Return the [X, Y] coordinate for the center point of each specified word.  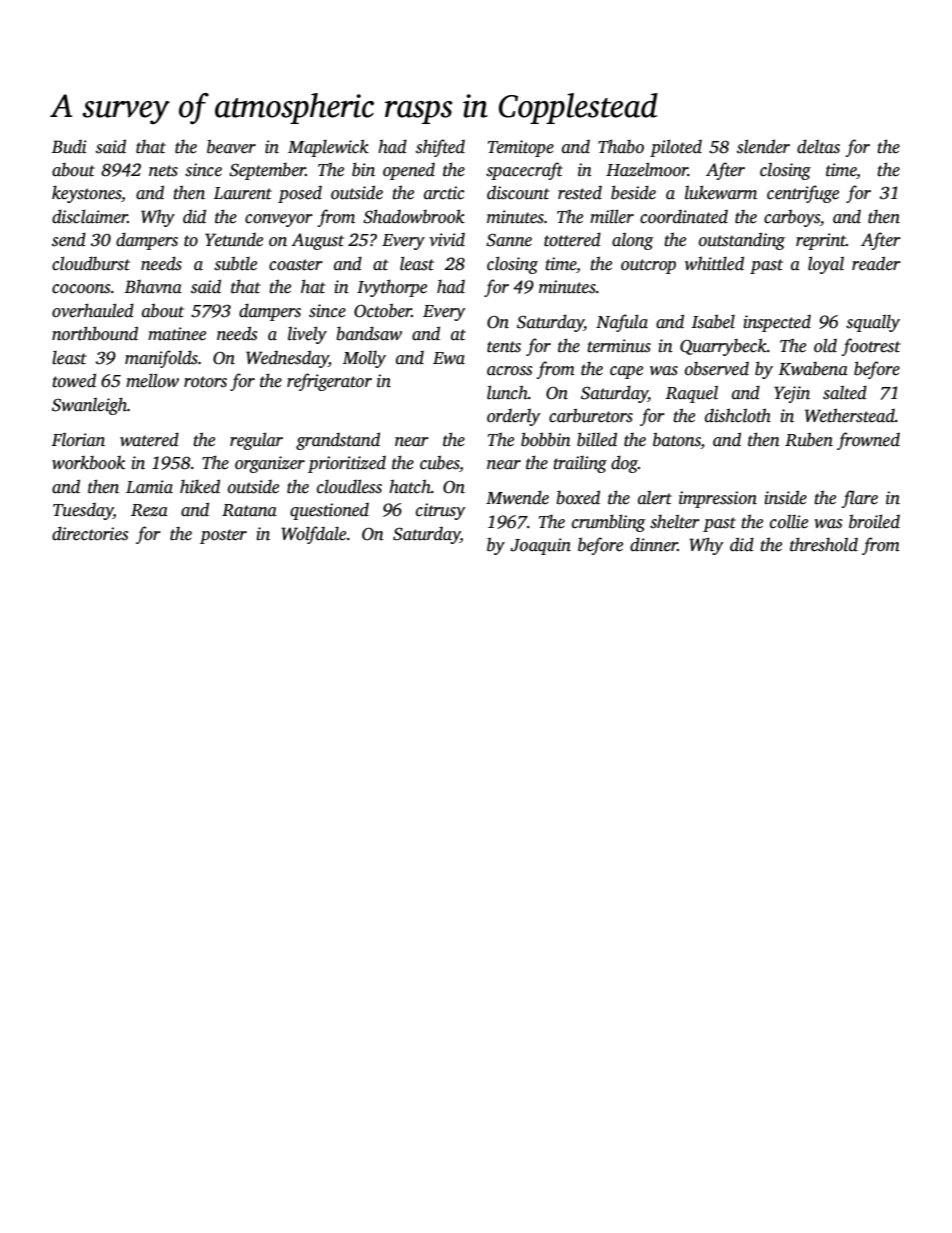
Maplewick [328, 148]
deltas [818, 147]
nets [163, 171]
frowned [868, 441]
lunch [507, 392]
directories [90, 534]
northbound [95, 333]
